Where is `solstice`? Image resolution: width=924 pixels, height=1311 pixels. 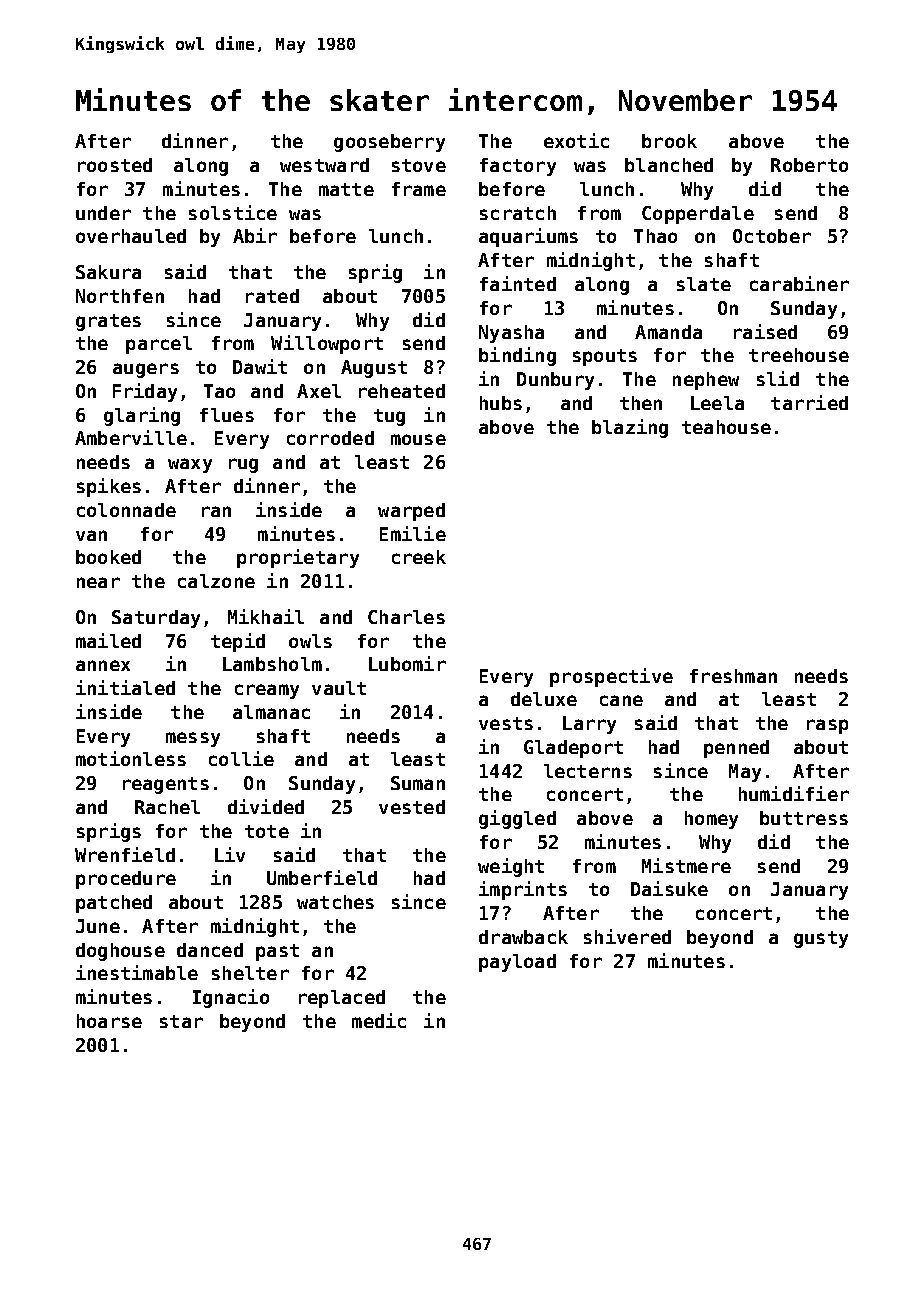
solstice is located at coordinates (233, 212).
